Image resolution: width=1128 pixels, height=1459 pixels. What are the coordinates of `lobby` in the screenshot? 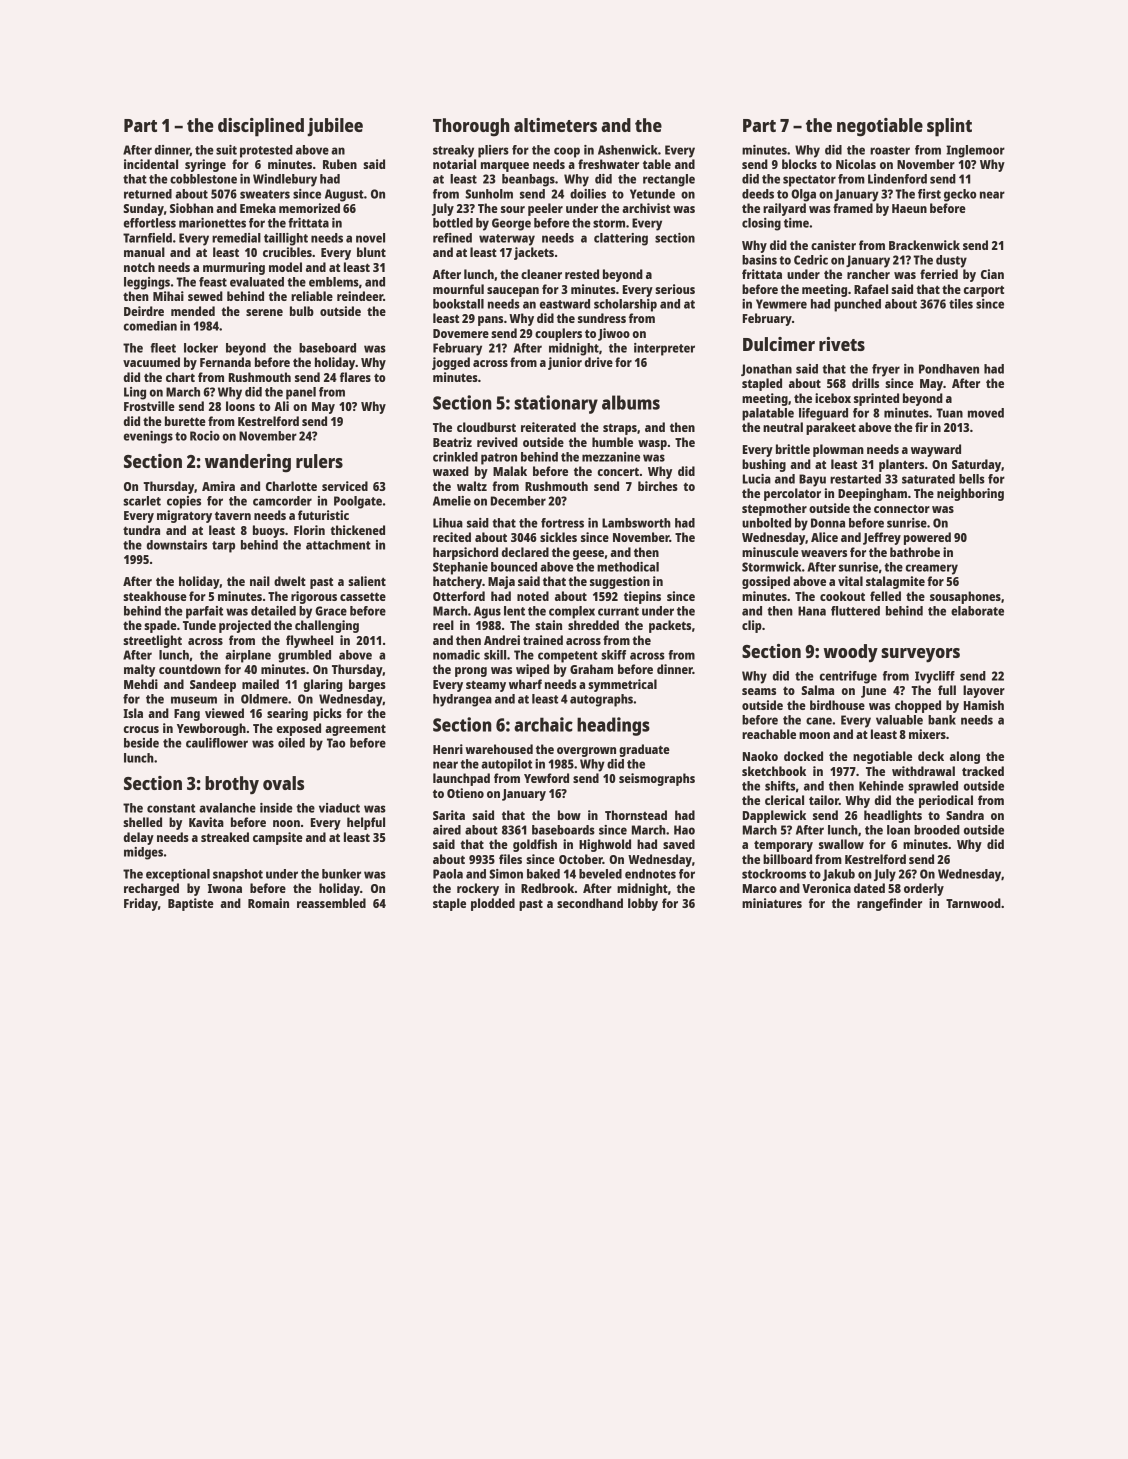 It's located at (643, 904).
